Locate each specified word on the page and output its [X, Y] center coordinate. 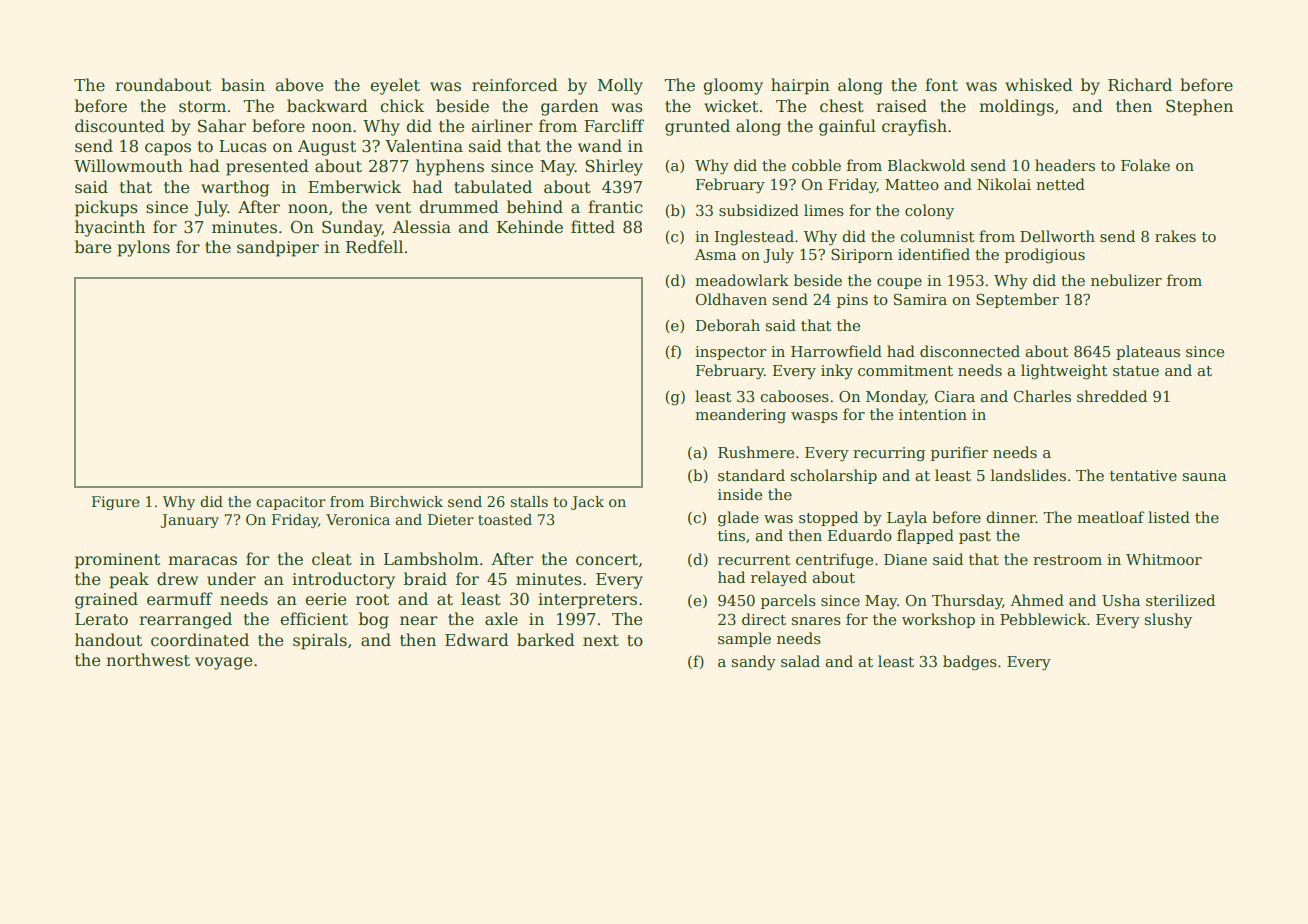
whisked [1039, 85]
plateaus [1148, 352]
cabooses [794, 396]
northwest [148, 660]
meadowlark [742, 280]
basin [243, 84]
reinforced [515, 85]
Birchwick [406, 501]
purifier [959, 453]
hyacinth [110, 228]
